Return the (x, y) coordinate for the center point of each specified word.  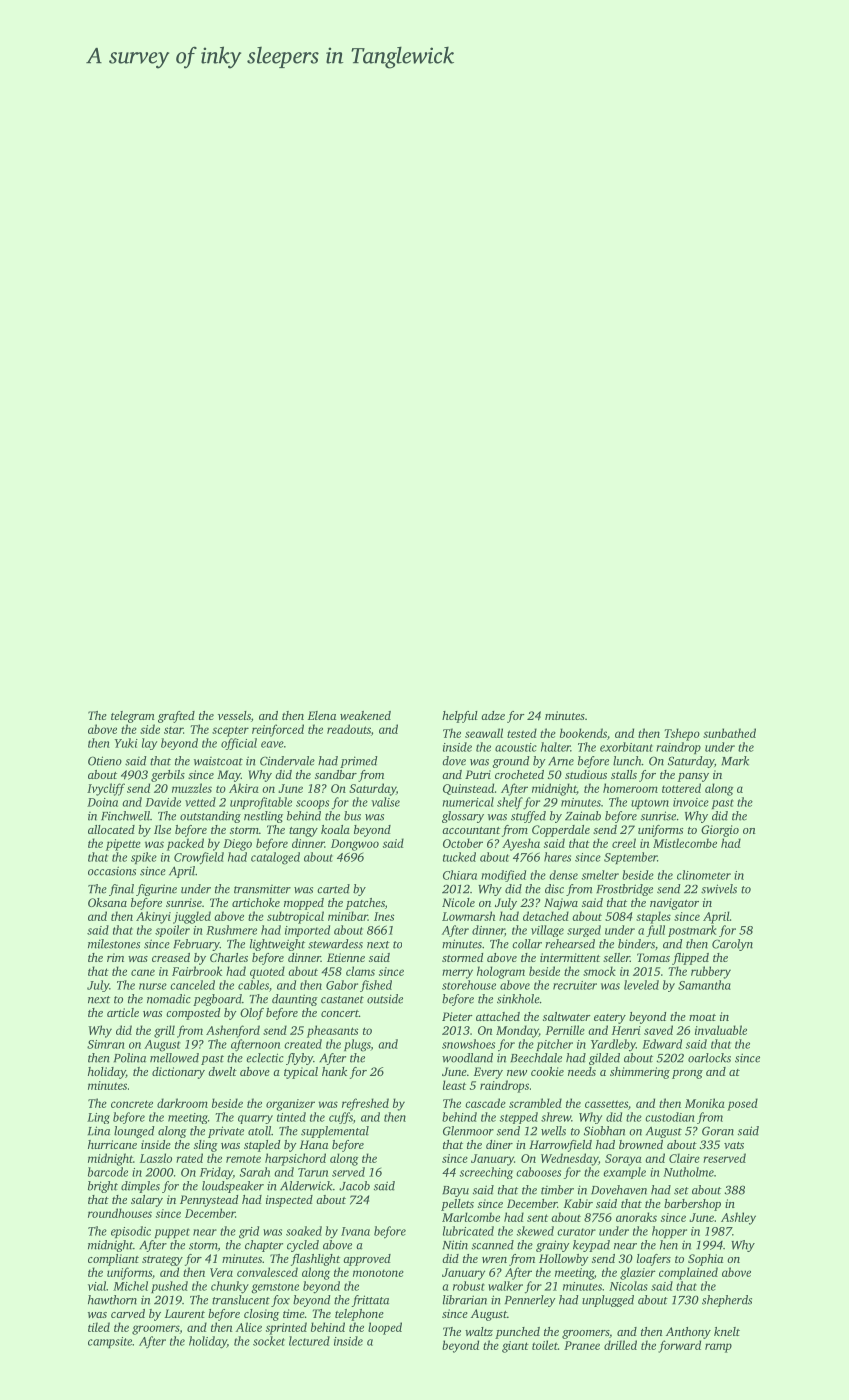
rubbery (711, 972)
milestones (114, 944)
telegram (133, 717)
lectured (309, 1341)
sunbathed (729, 733)
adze (493, 715)
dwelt (222, 1071)
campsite (110, 1342)
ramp (718, 1348)
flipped (690, 959)
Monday (517, 1031)
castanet (342, 1000)
